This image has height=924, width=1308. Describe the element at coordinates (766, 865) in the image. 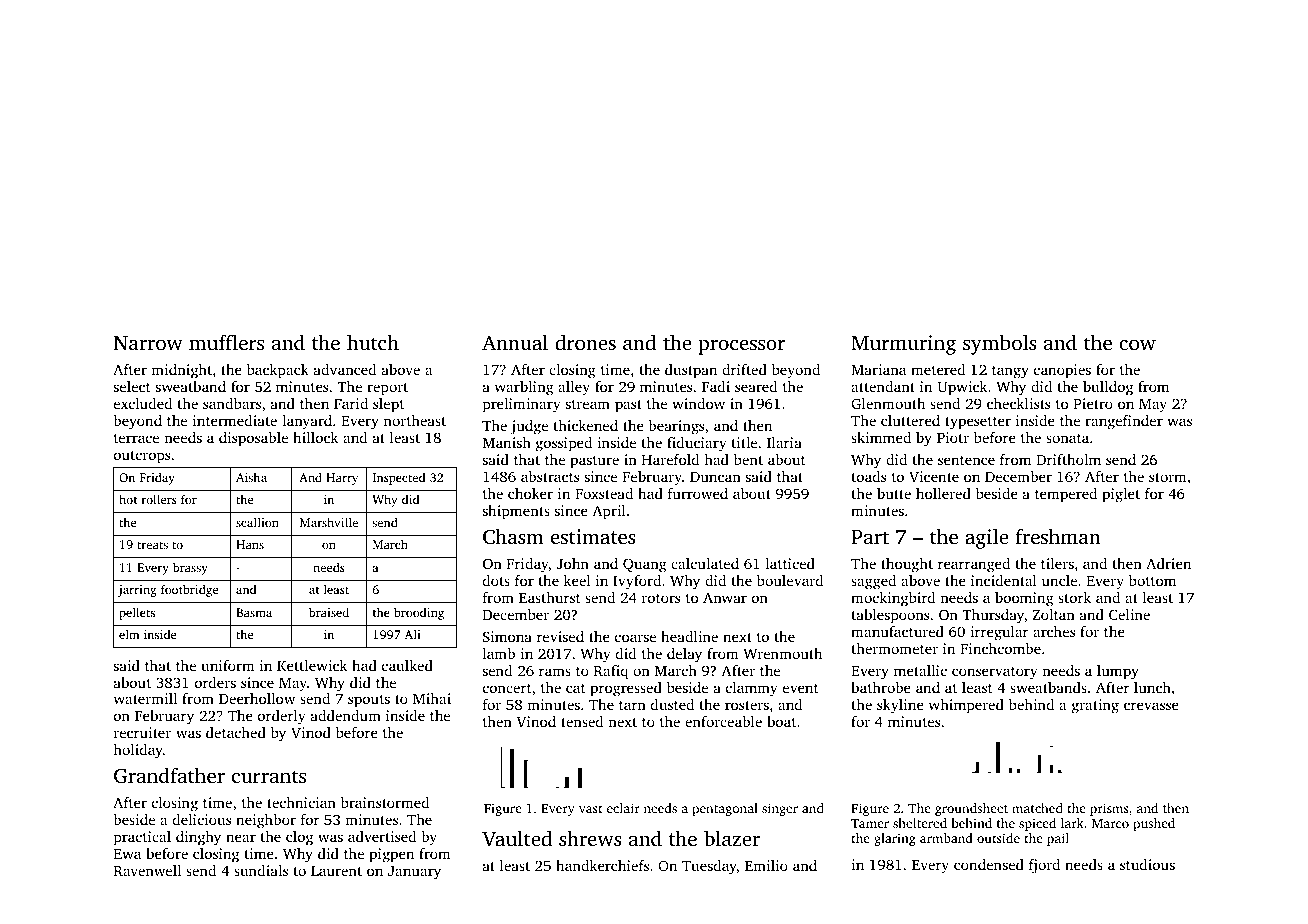

I see `Emilio` at that location.
